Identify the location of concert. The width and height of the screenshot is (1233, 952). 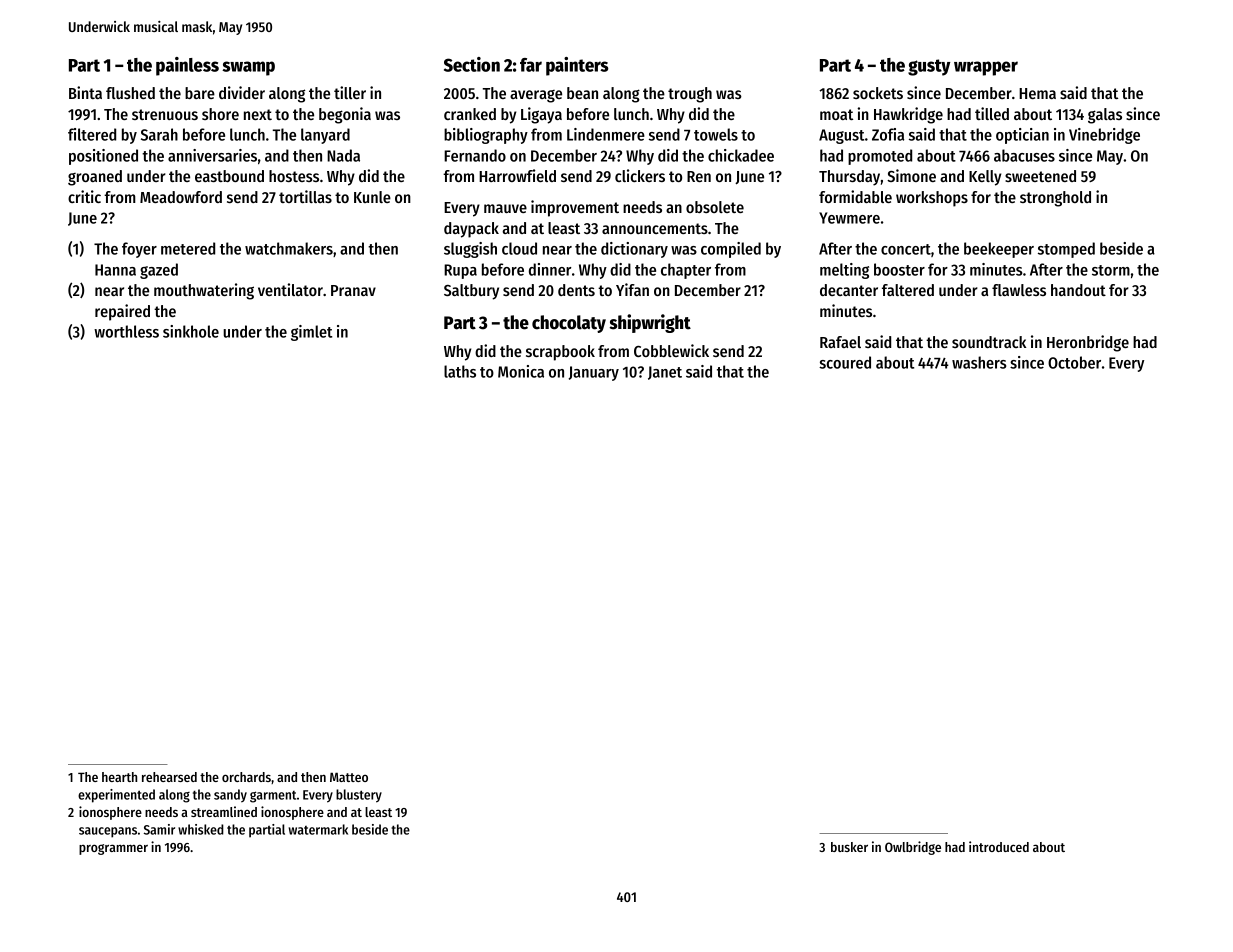
(906, 249).
